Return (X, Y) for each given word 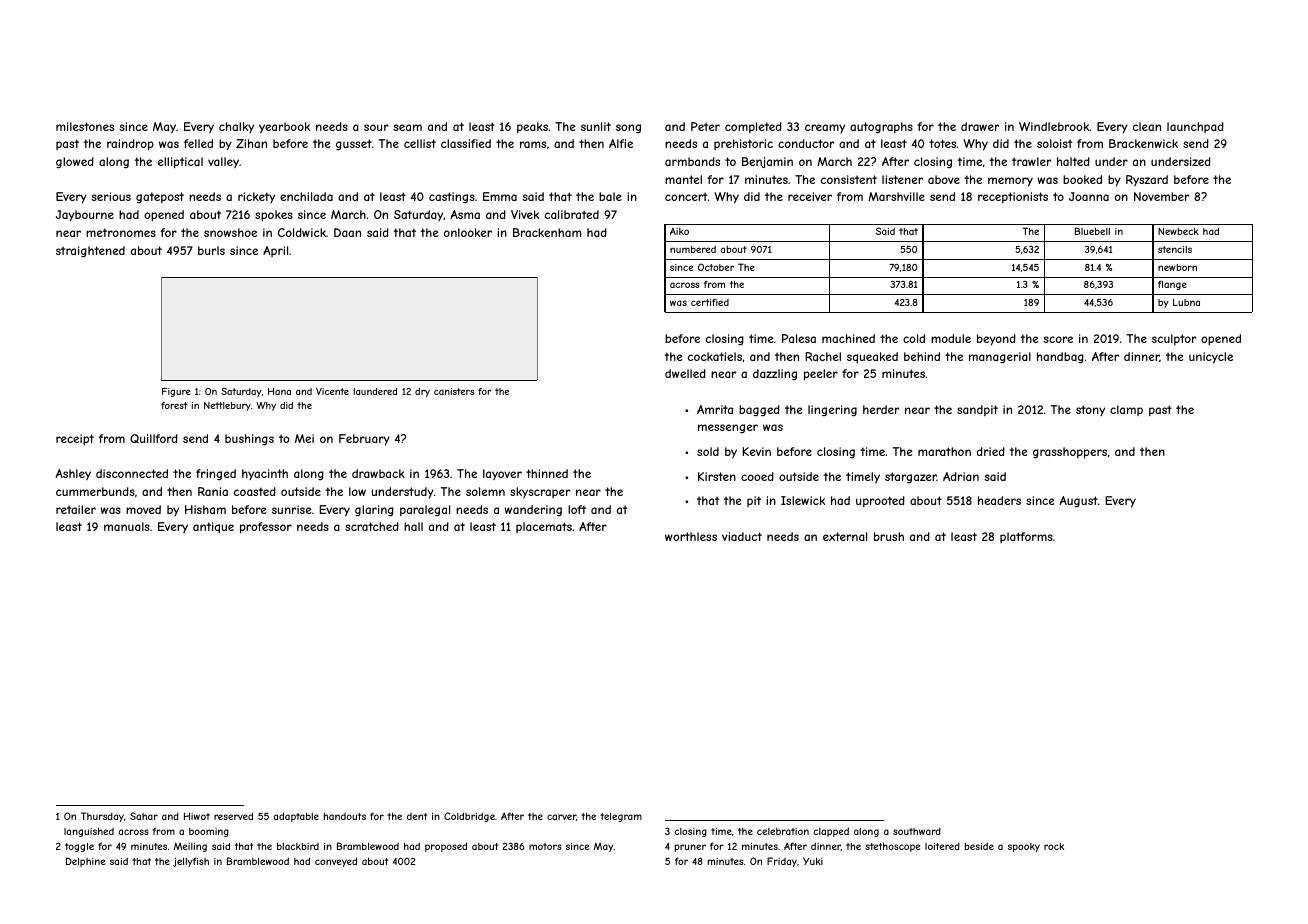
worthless (691, 536)
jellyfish (191, 862)
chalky (236, 127)
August (1078, 502)
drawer (980, 126)
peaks (532, 127)
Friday (782, 862)
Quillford (154, 438)
